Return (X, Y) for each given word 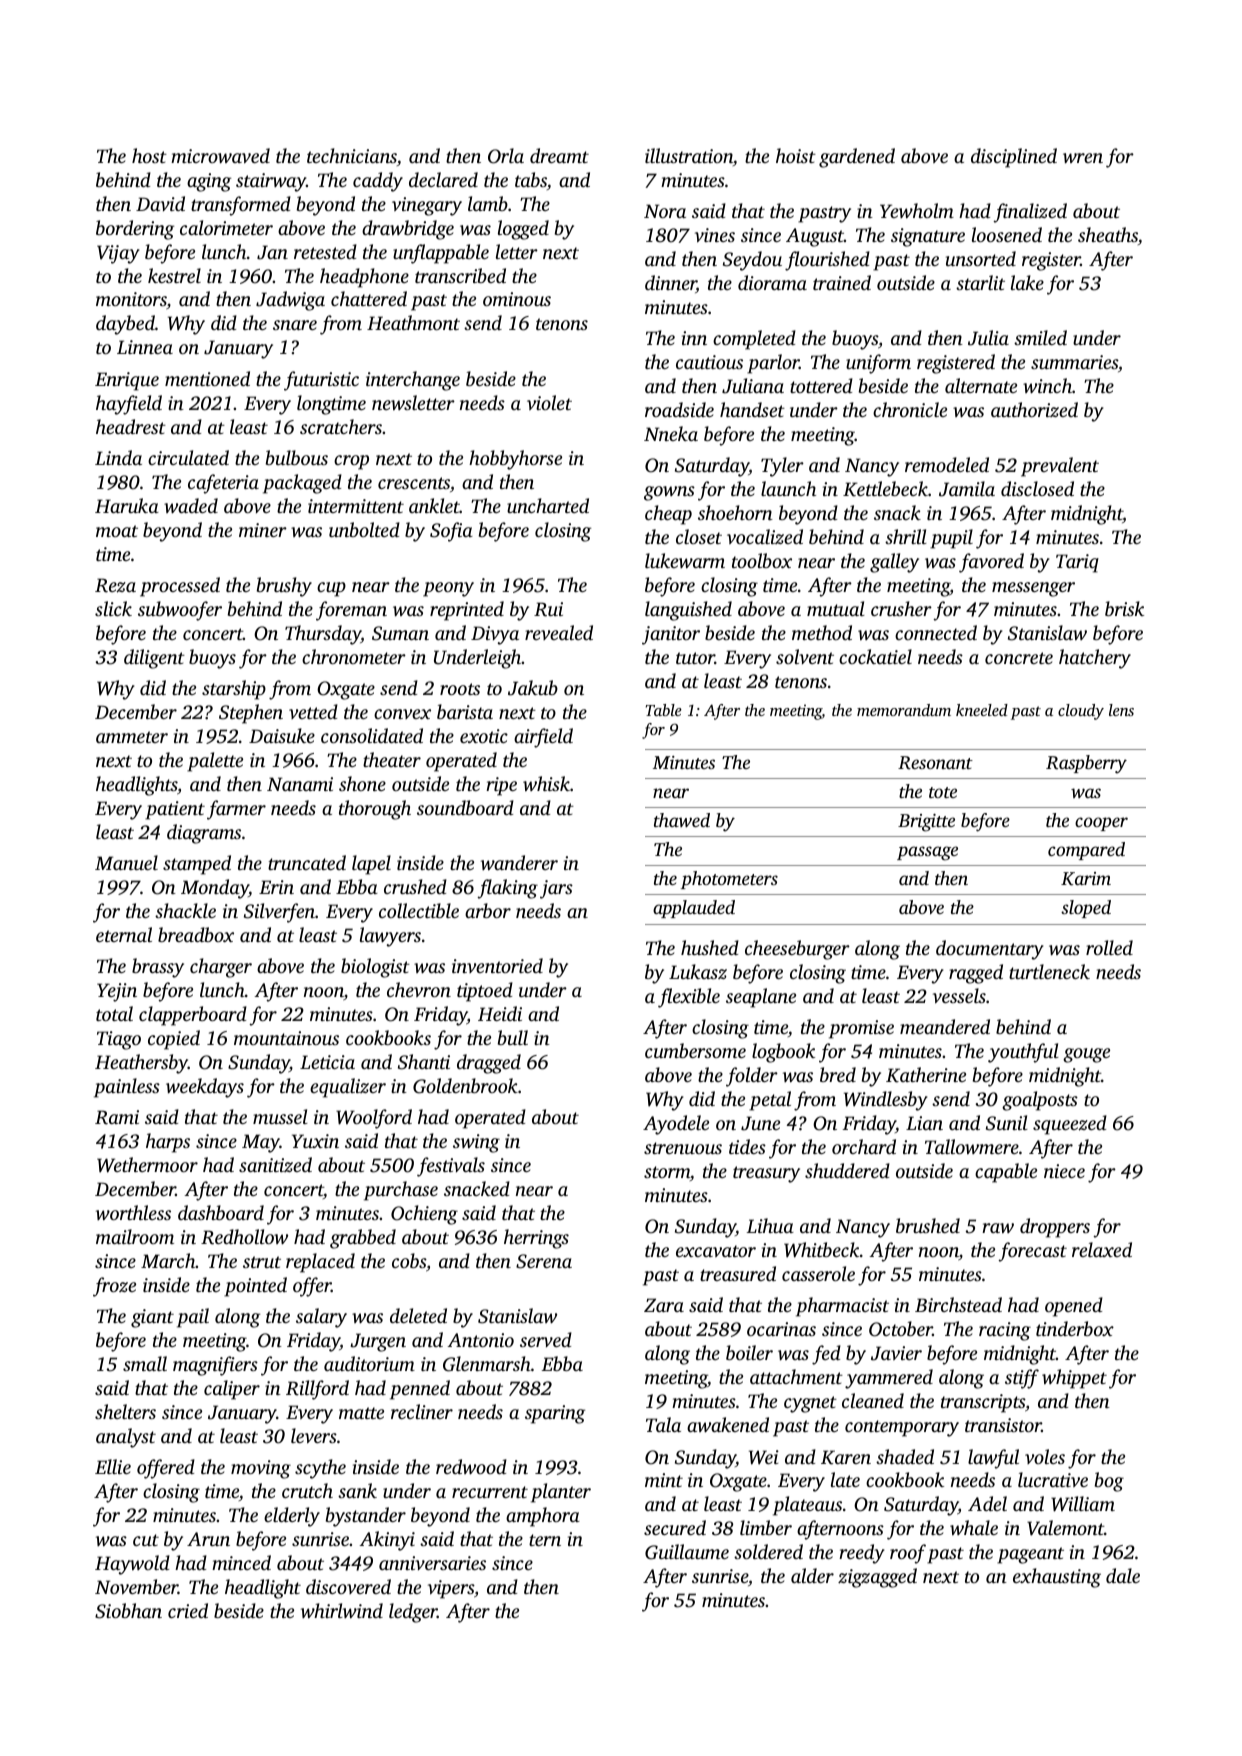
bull (513, 1037)
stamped (197, 865)
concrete (1019, 658)
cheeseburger (797, 950)
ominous (517, 299)
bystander (366, 1517)
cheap (668, 515)
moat (117, 531)
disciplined (1014, 158)
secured (675, 1527)
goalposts (1040, 1101)
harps (168, 1143)
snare (295, 325)
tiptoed (485, 992)
